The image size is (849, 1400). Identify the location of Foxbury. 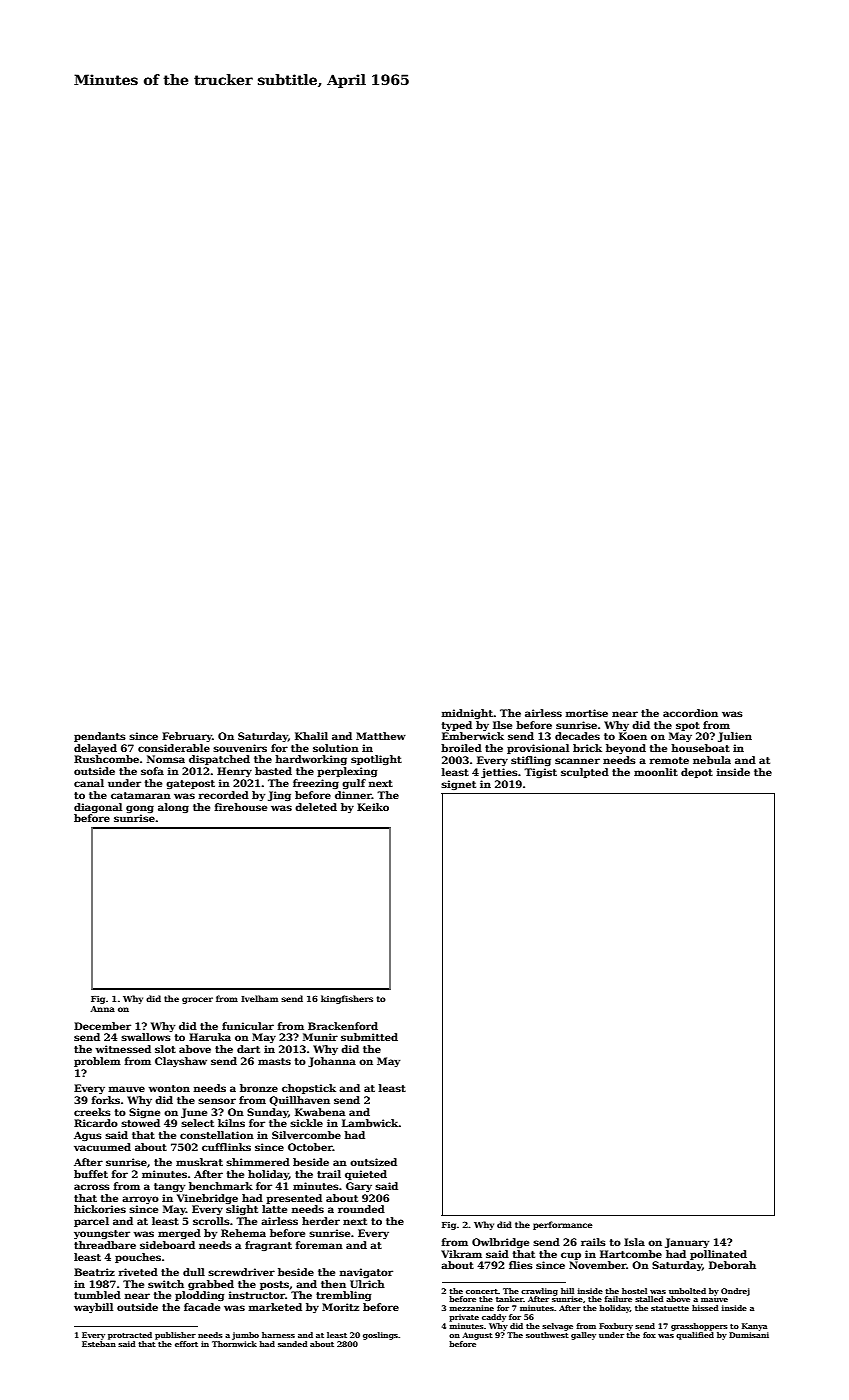
(616, 1327).
